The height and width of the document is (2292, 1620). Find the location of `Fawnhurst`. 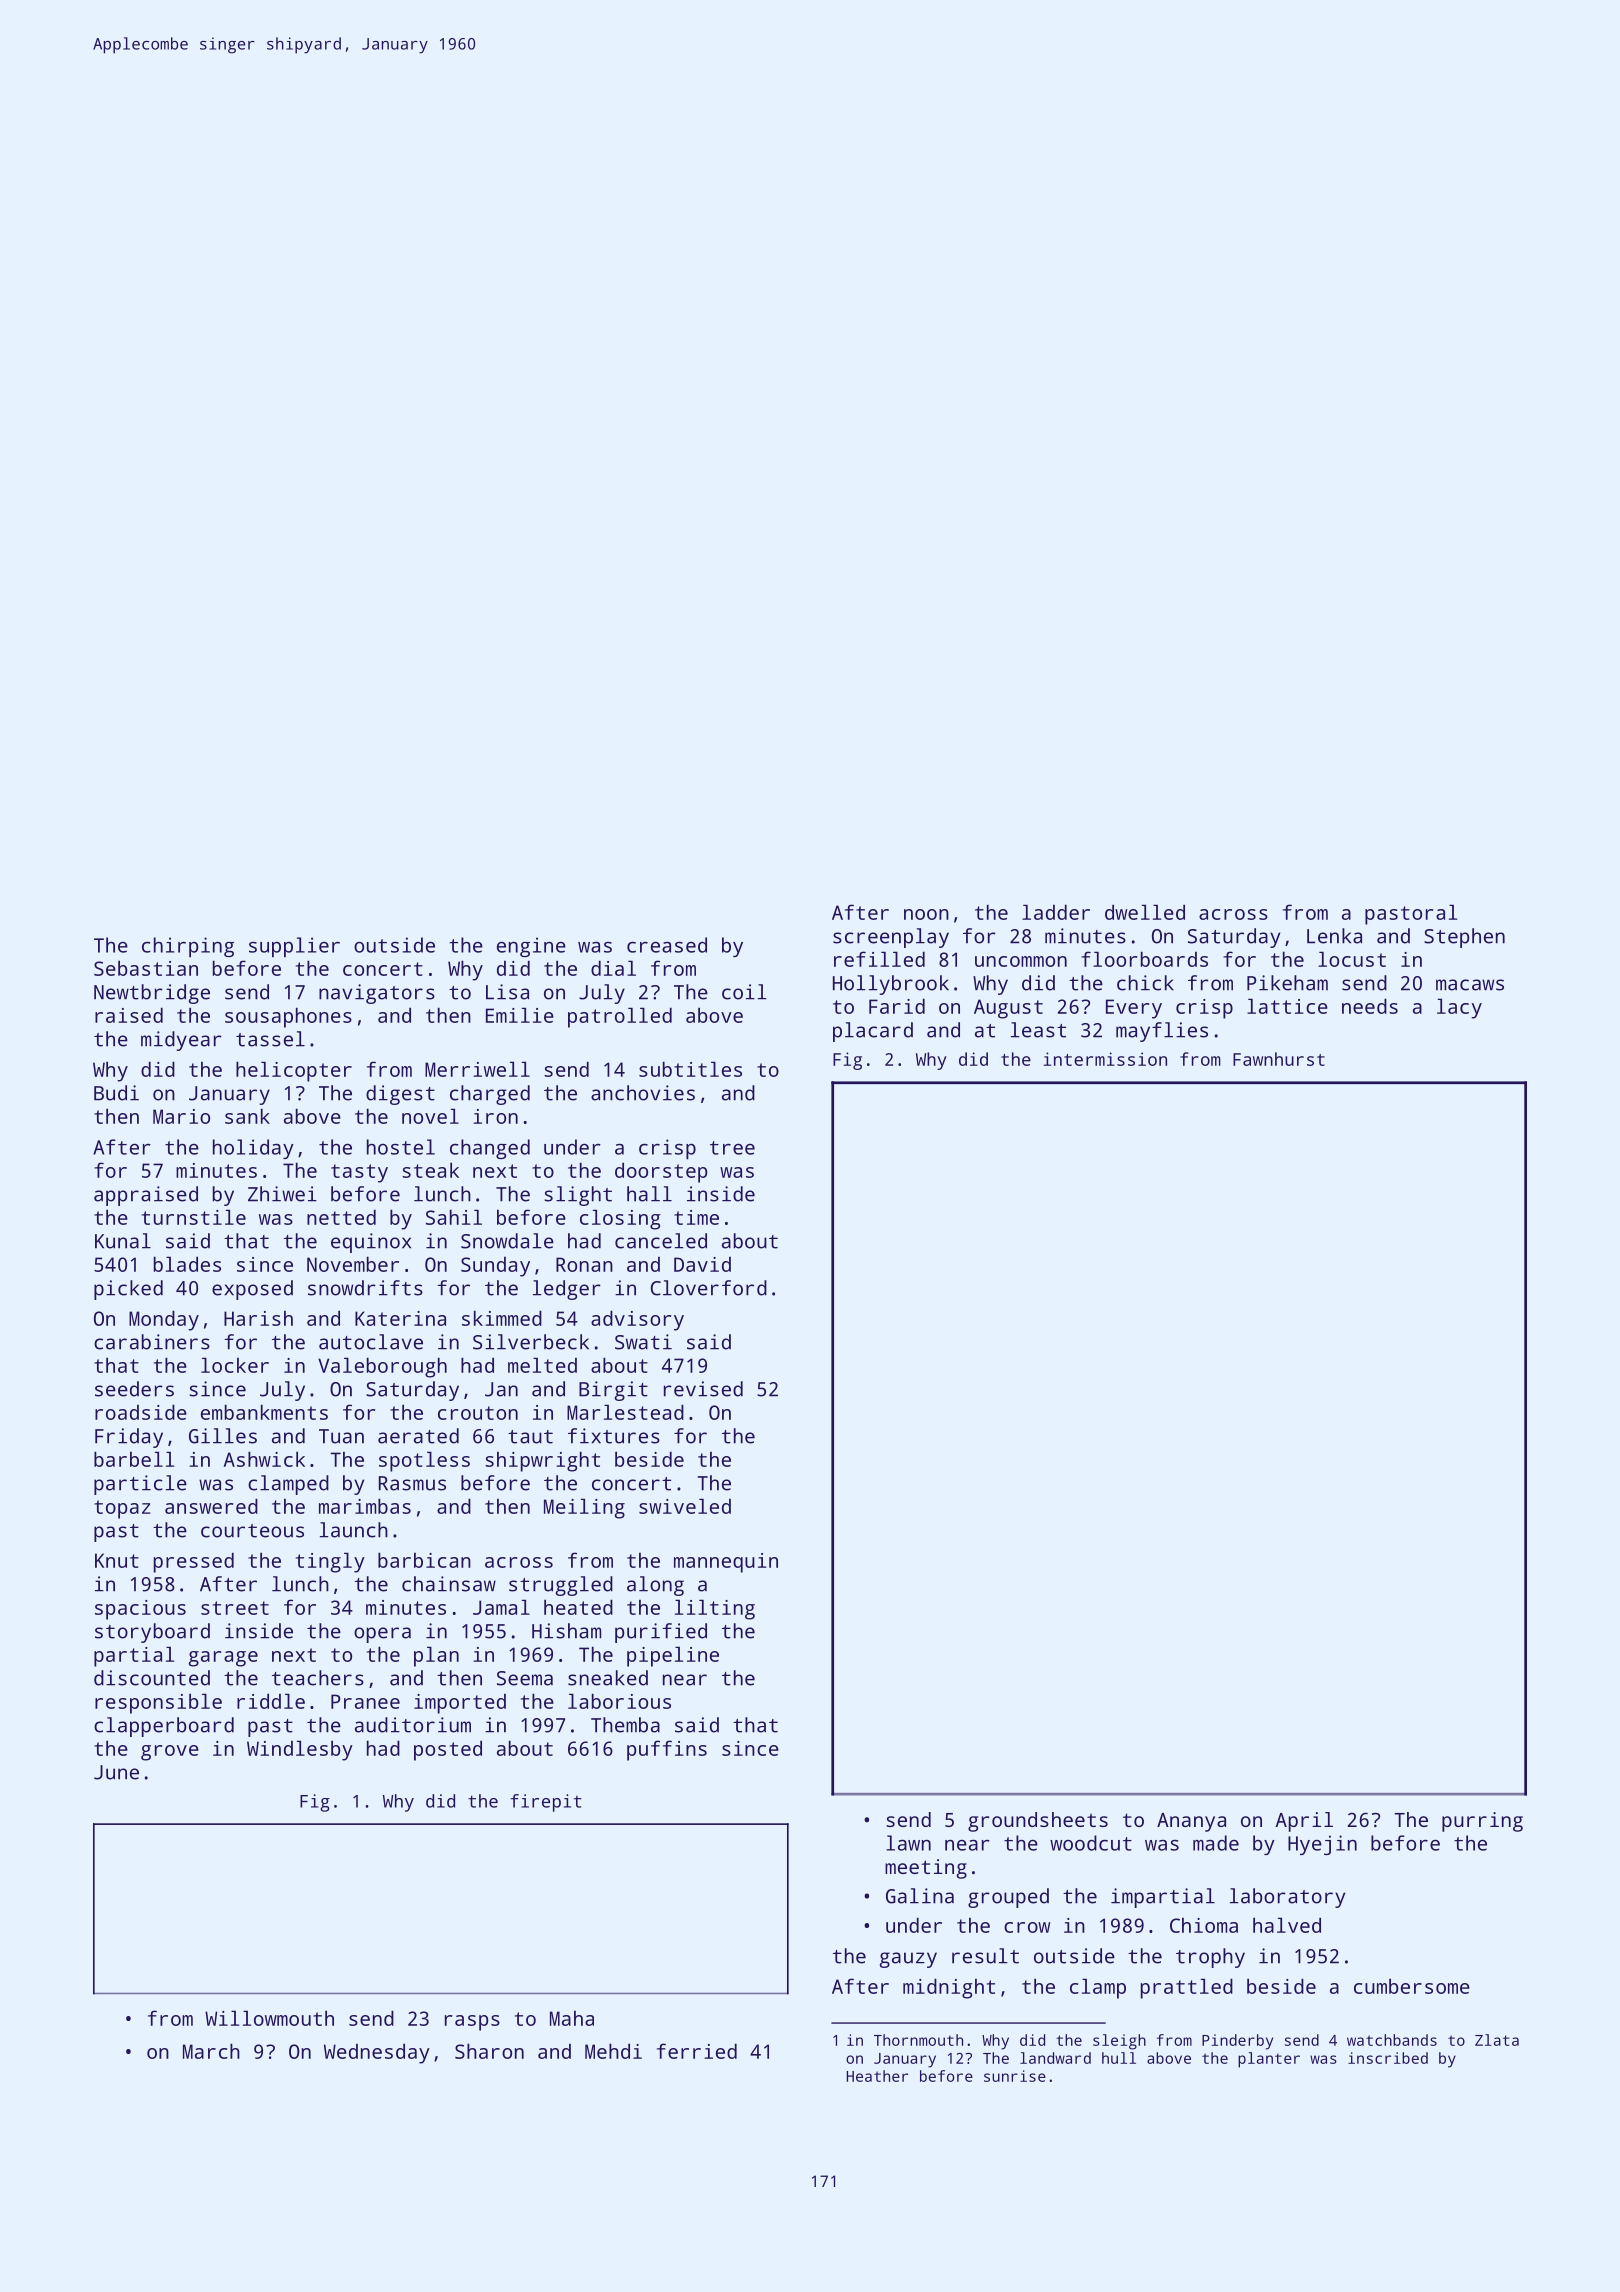

Fawnhurst is located at coordinates (1279, 1059).
